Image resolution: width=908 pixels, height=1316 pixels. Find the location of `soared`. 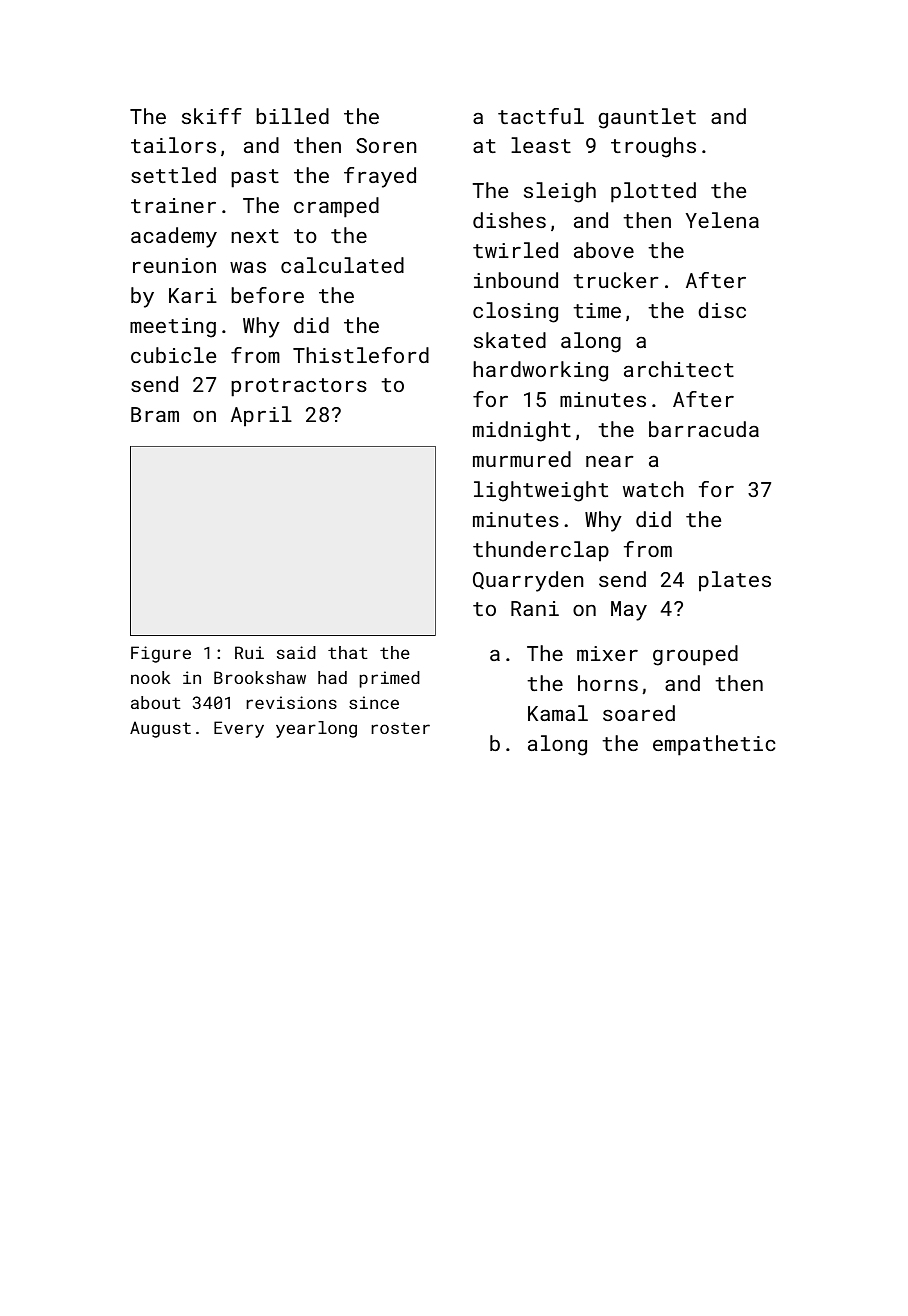

soared is located at coordinates (639, 713).
